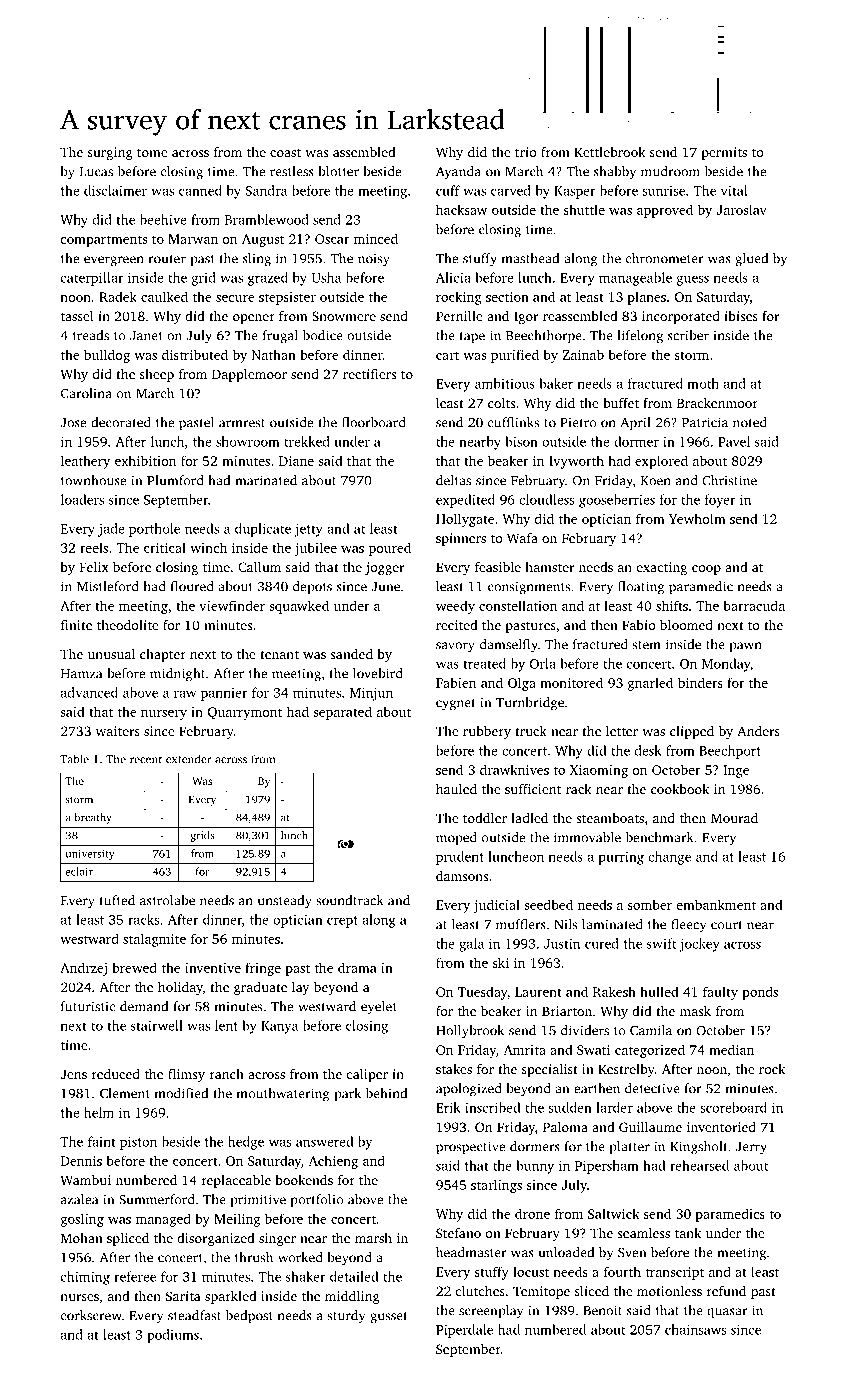  Describe the element at coordinates (317, 1201) in the screenshot. I see `portfolio` at that location.
